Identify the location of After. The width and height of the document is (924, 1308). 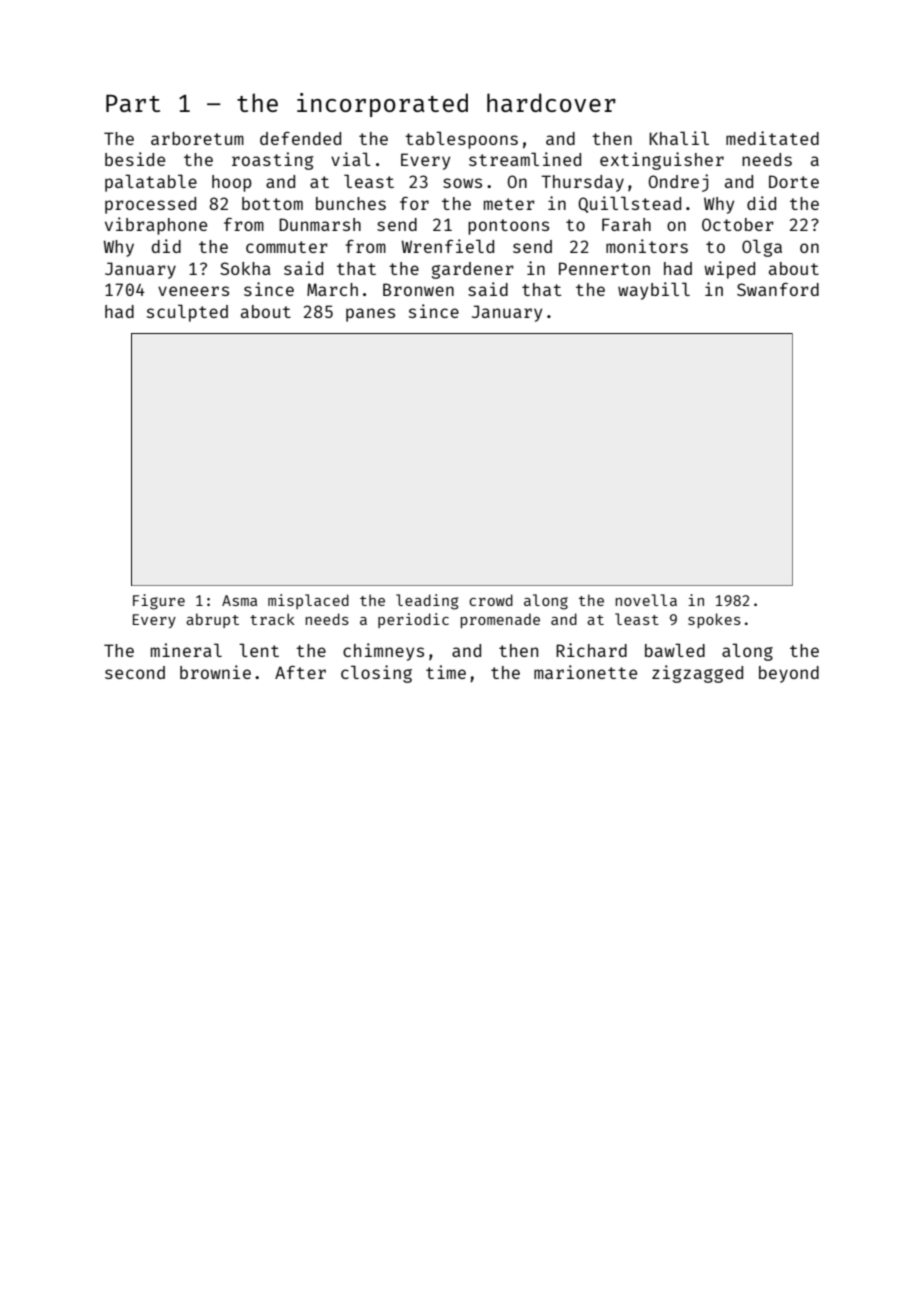
(300, 672).
